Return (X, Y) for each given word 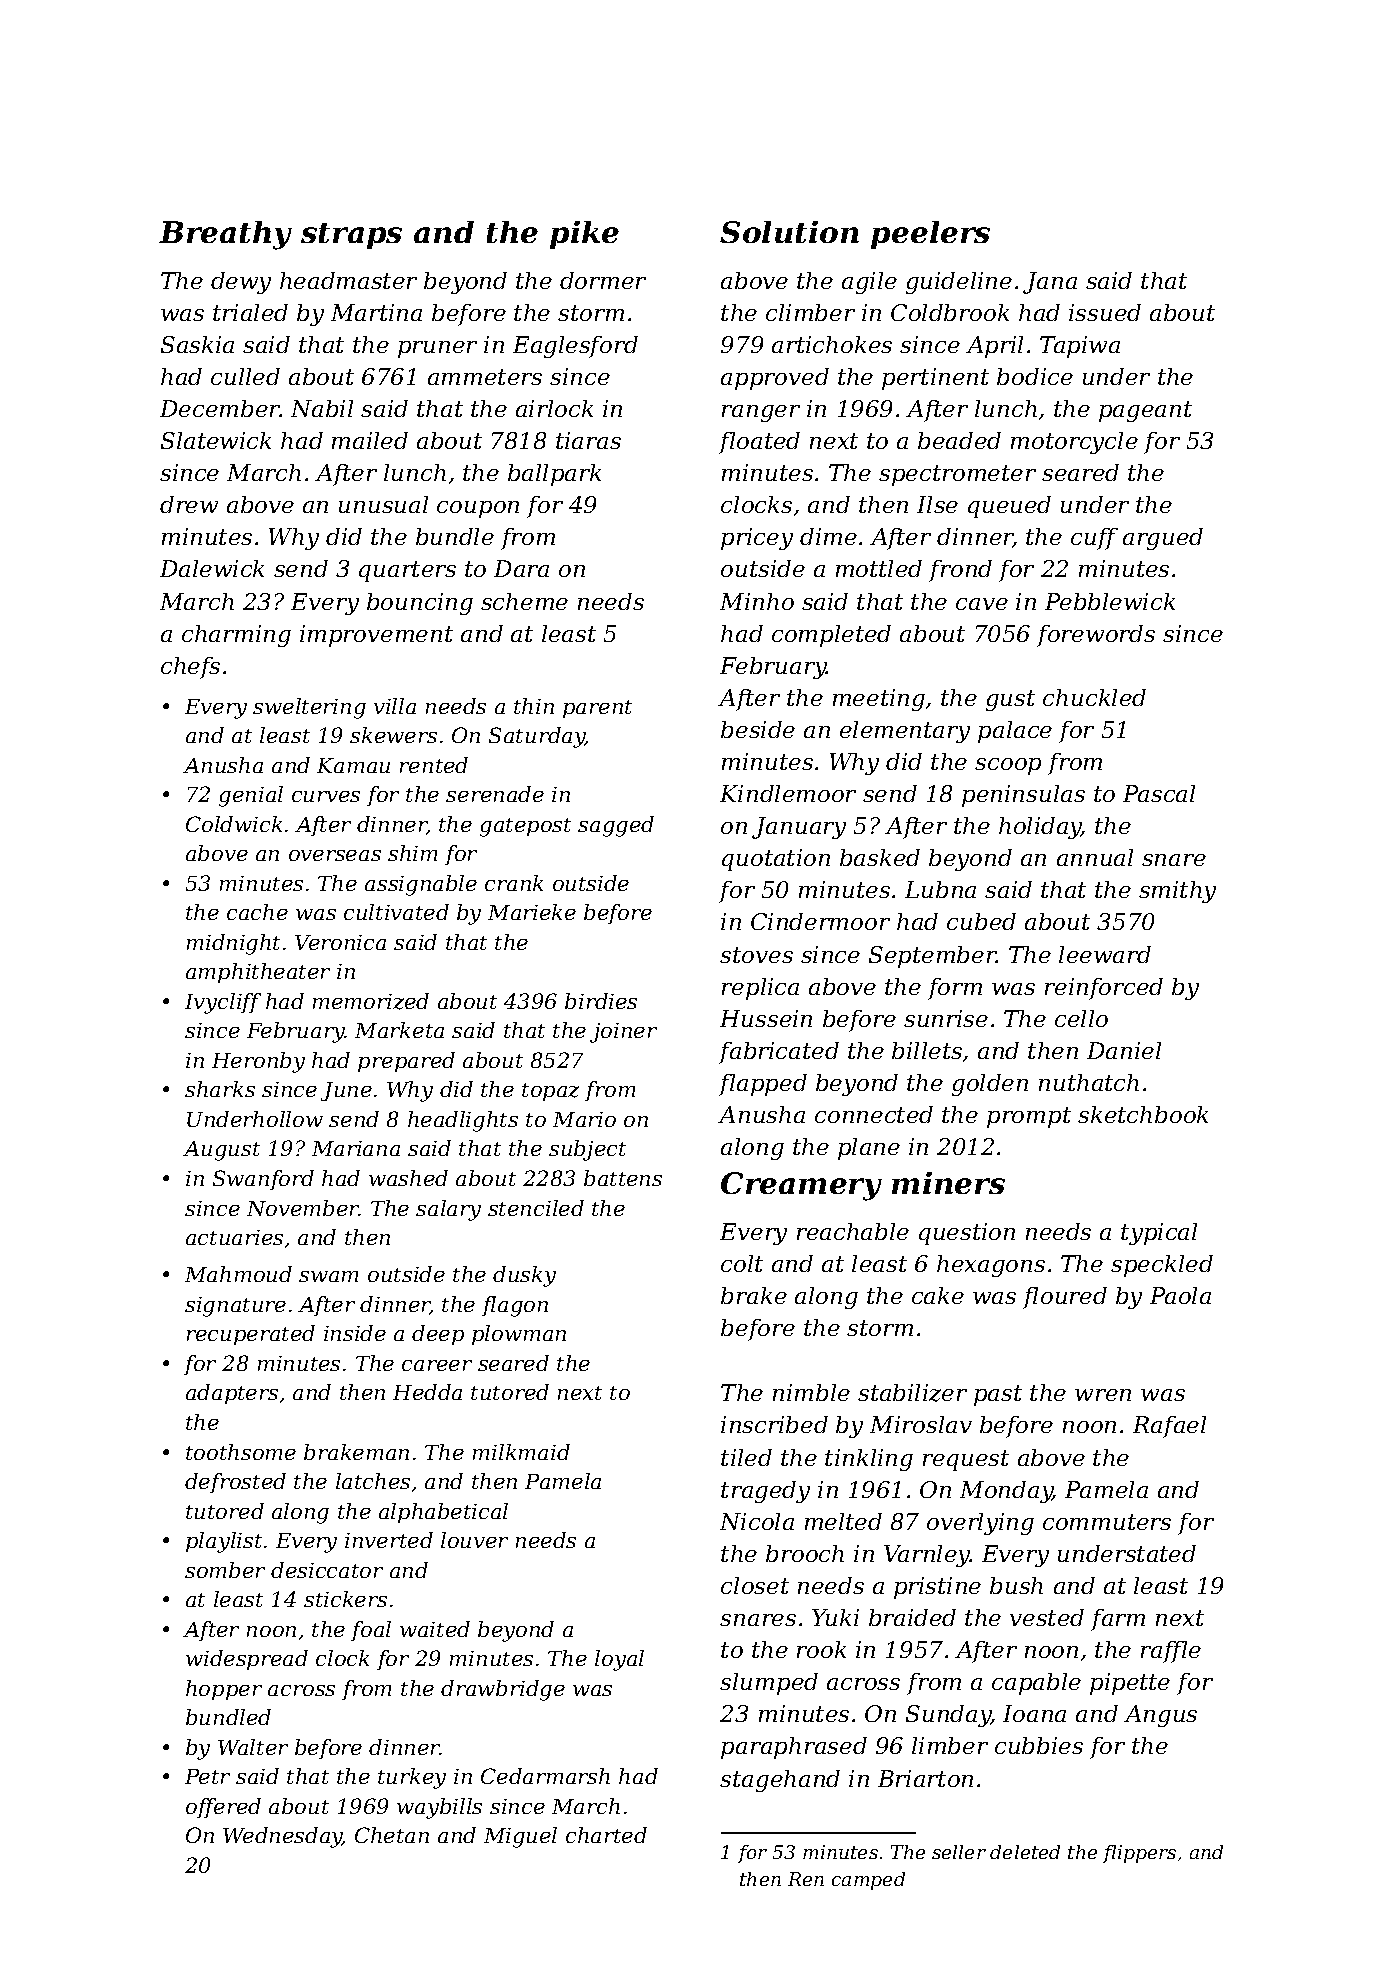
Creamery (801, 1186)
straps (351, 236)
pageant (1145, 411)
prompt (1029, 1117)
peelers (930, 235)
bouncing (420, 604)
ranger (761, 413)
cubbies (1039, 1745)
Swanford (263, 1180)
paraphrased (794, 1748)
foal (371, 1631)
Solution (789, 232)
